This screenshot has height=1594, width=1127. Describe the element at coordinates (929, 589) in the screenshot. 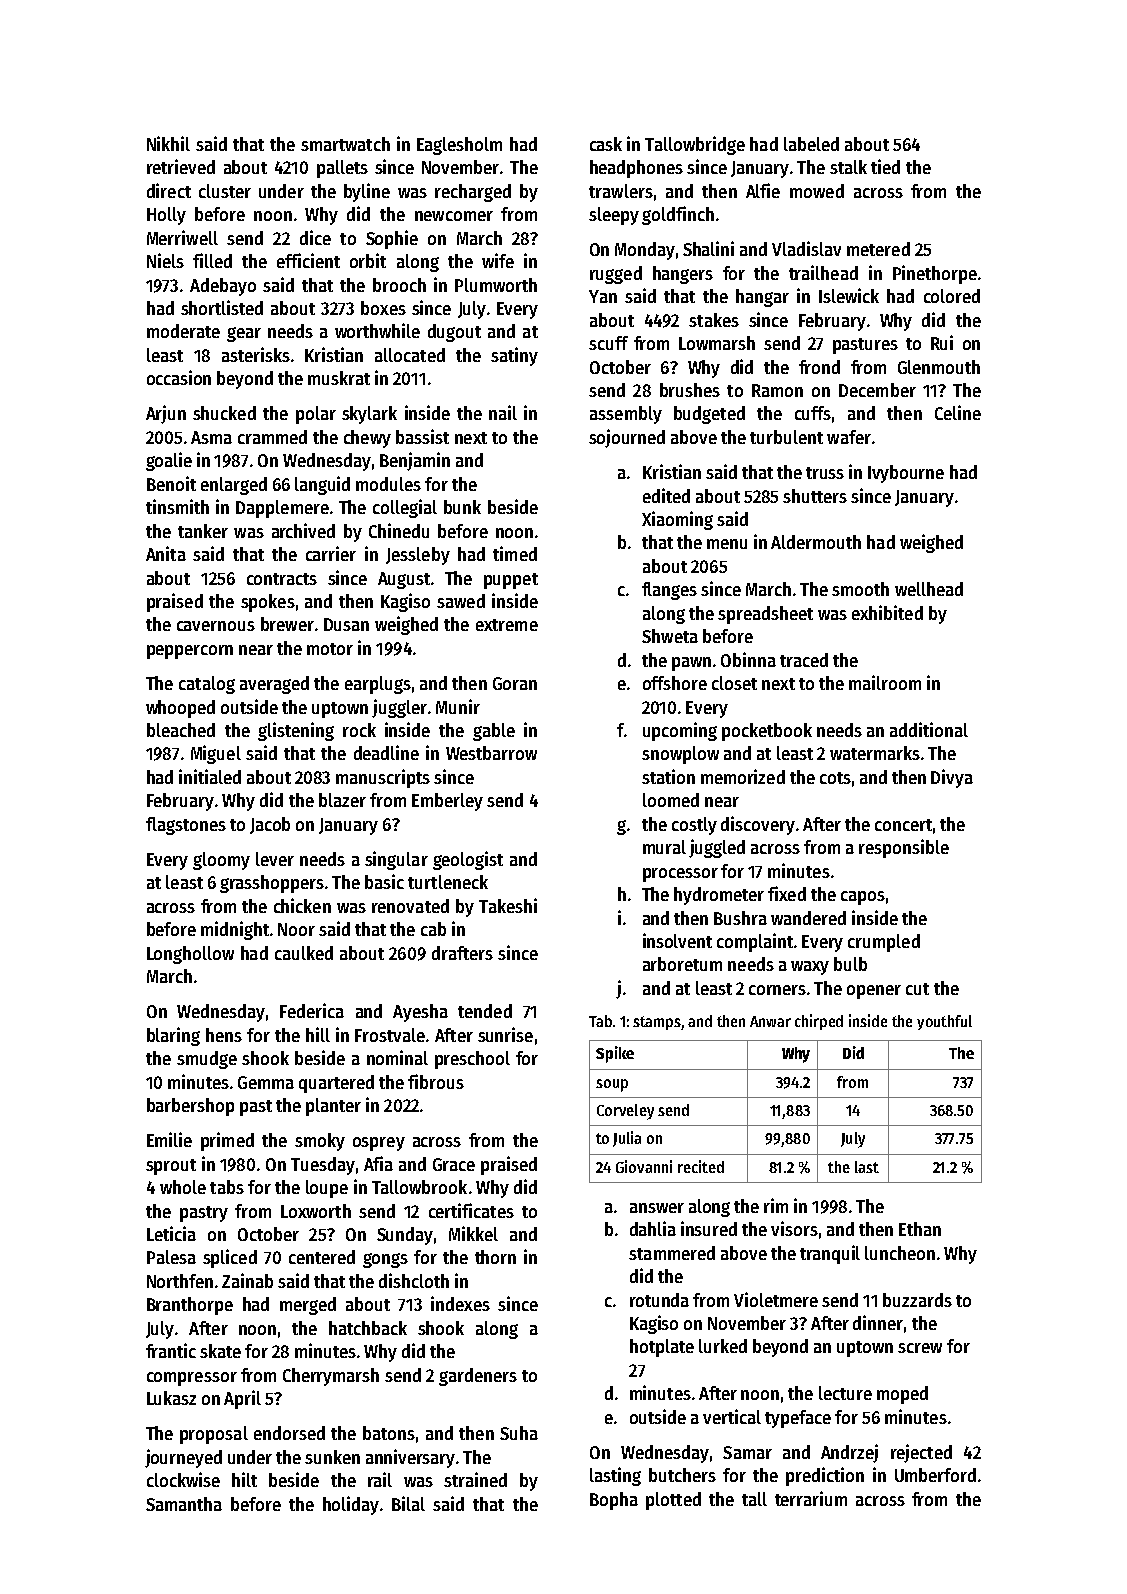

I see `wellhead` at that location.
